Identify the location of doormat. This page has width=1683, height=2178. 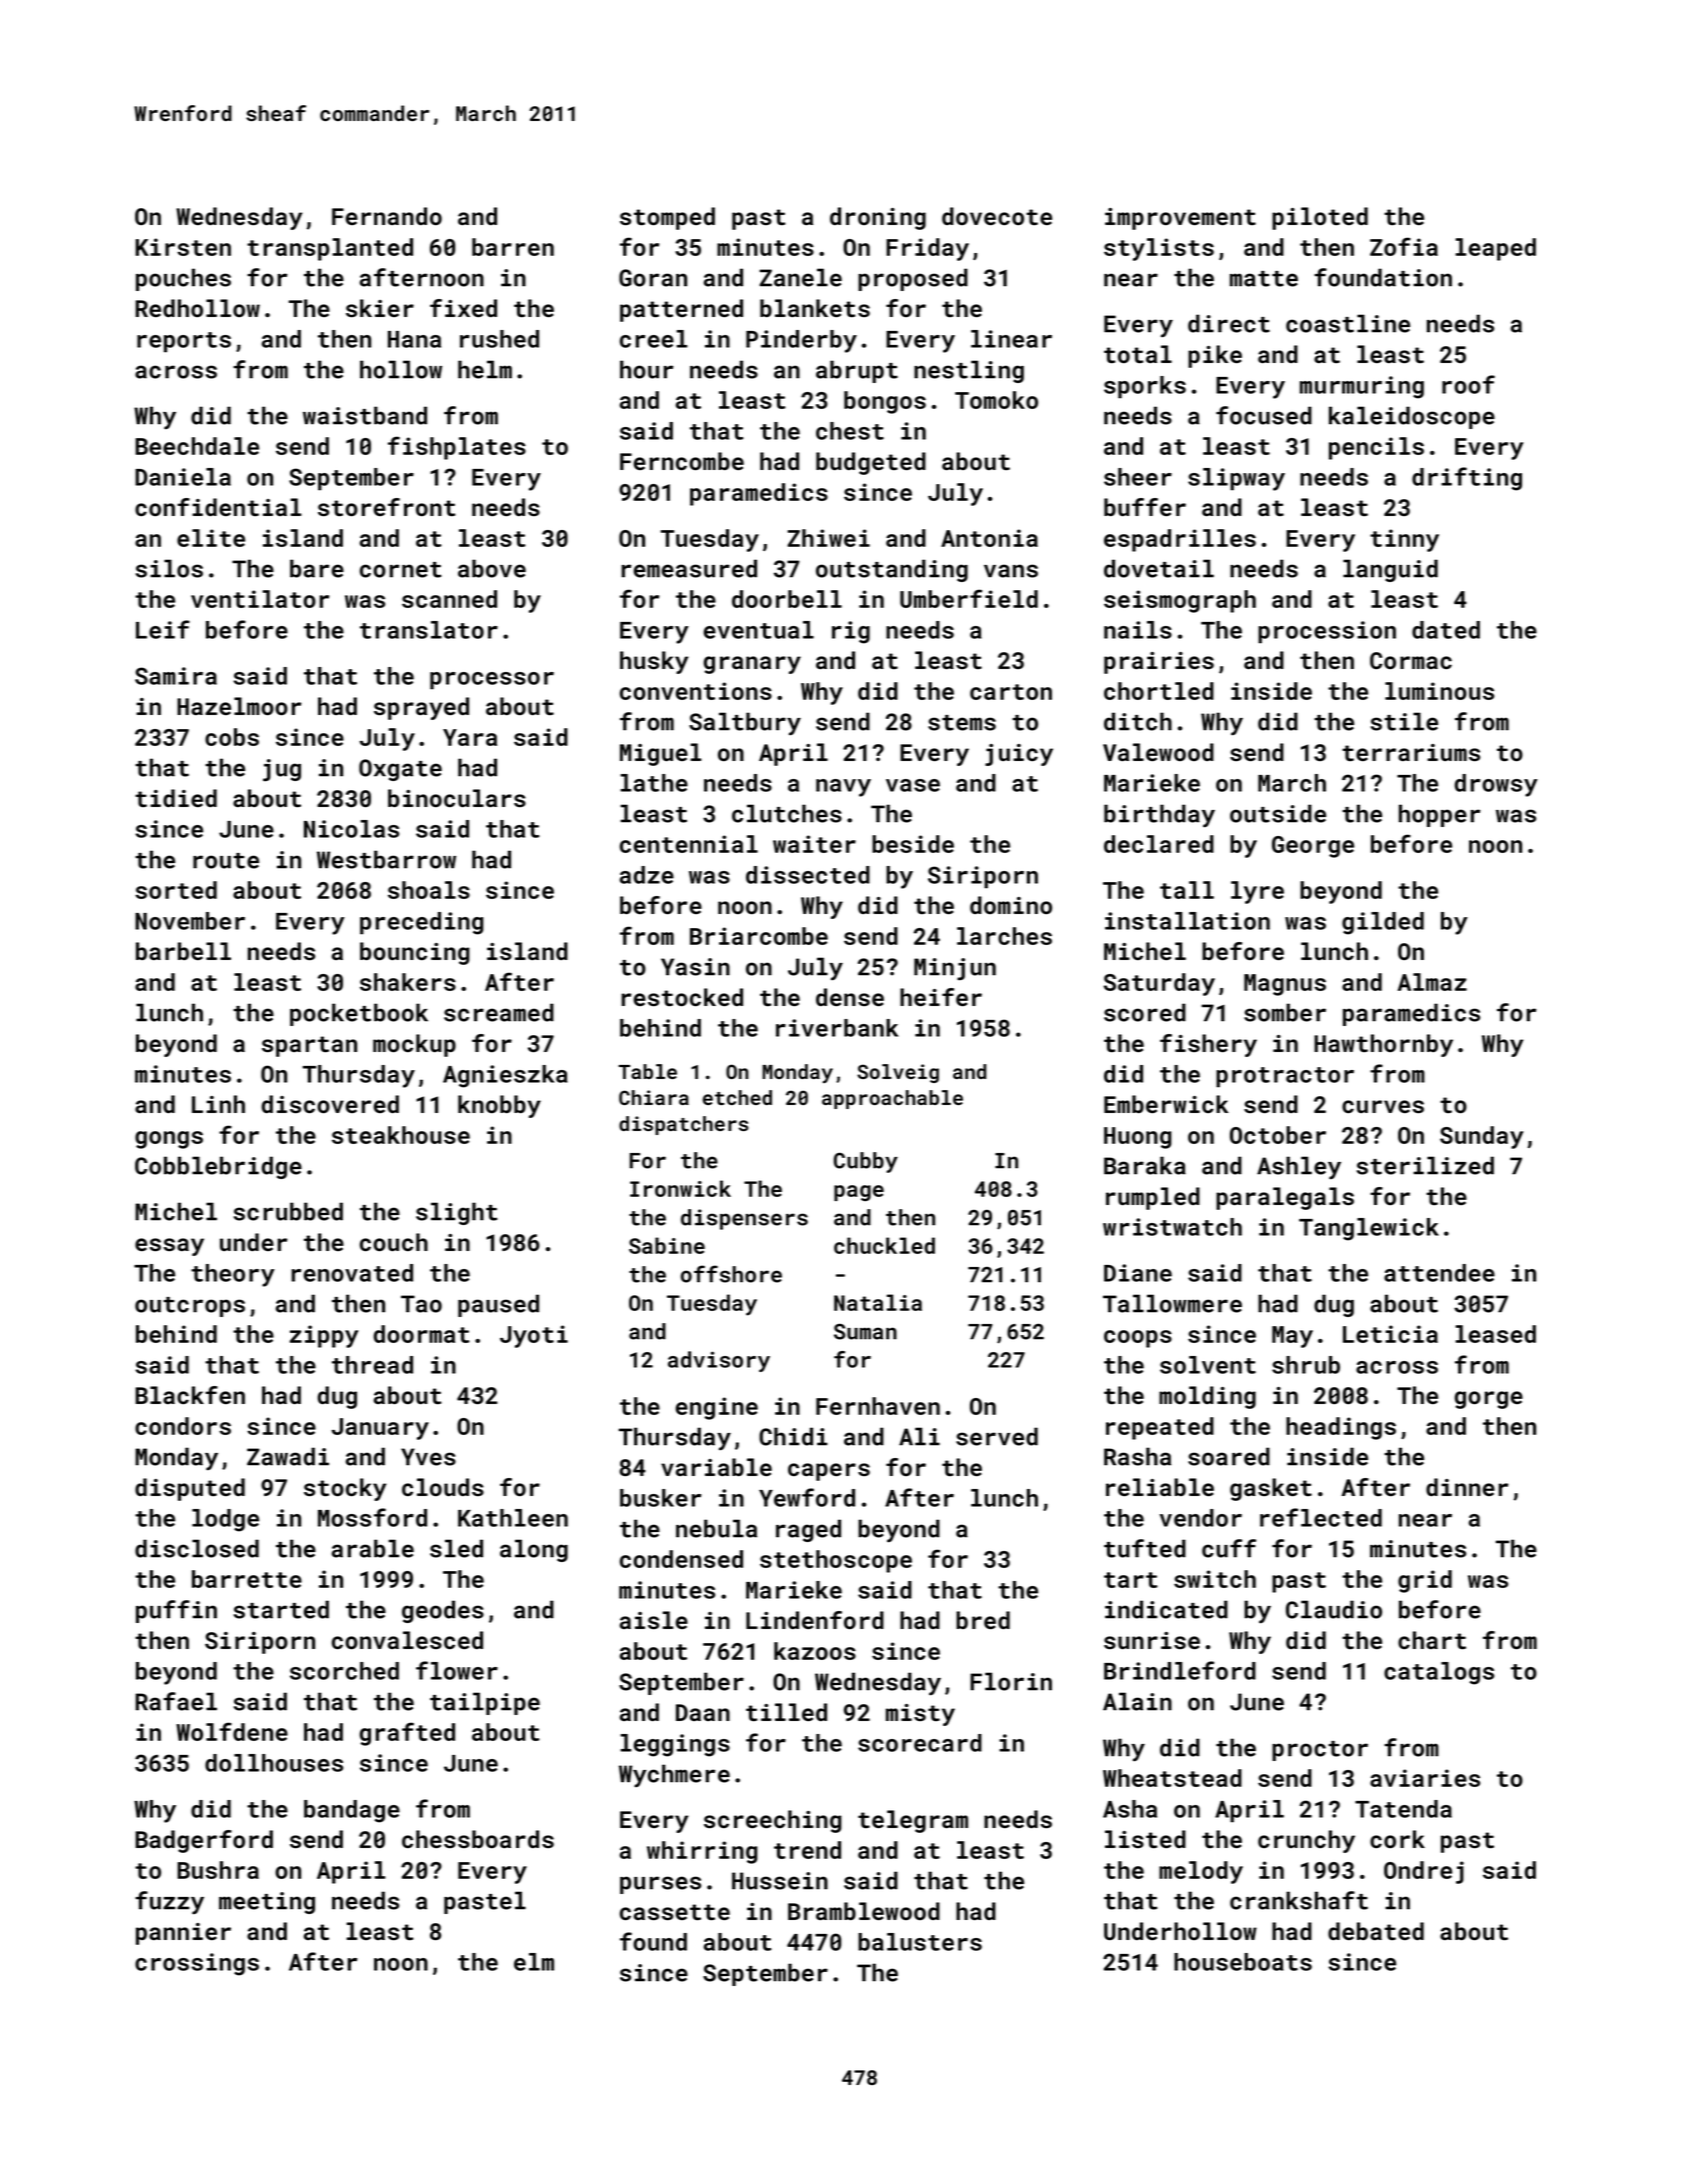
(422, 1334).
